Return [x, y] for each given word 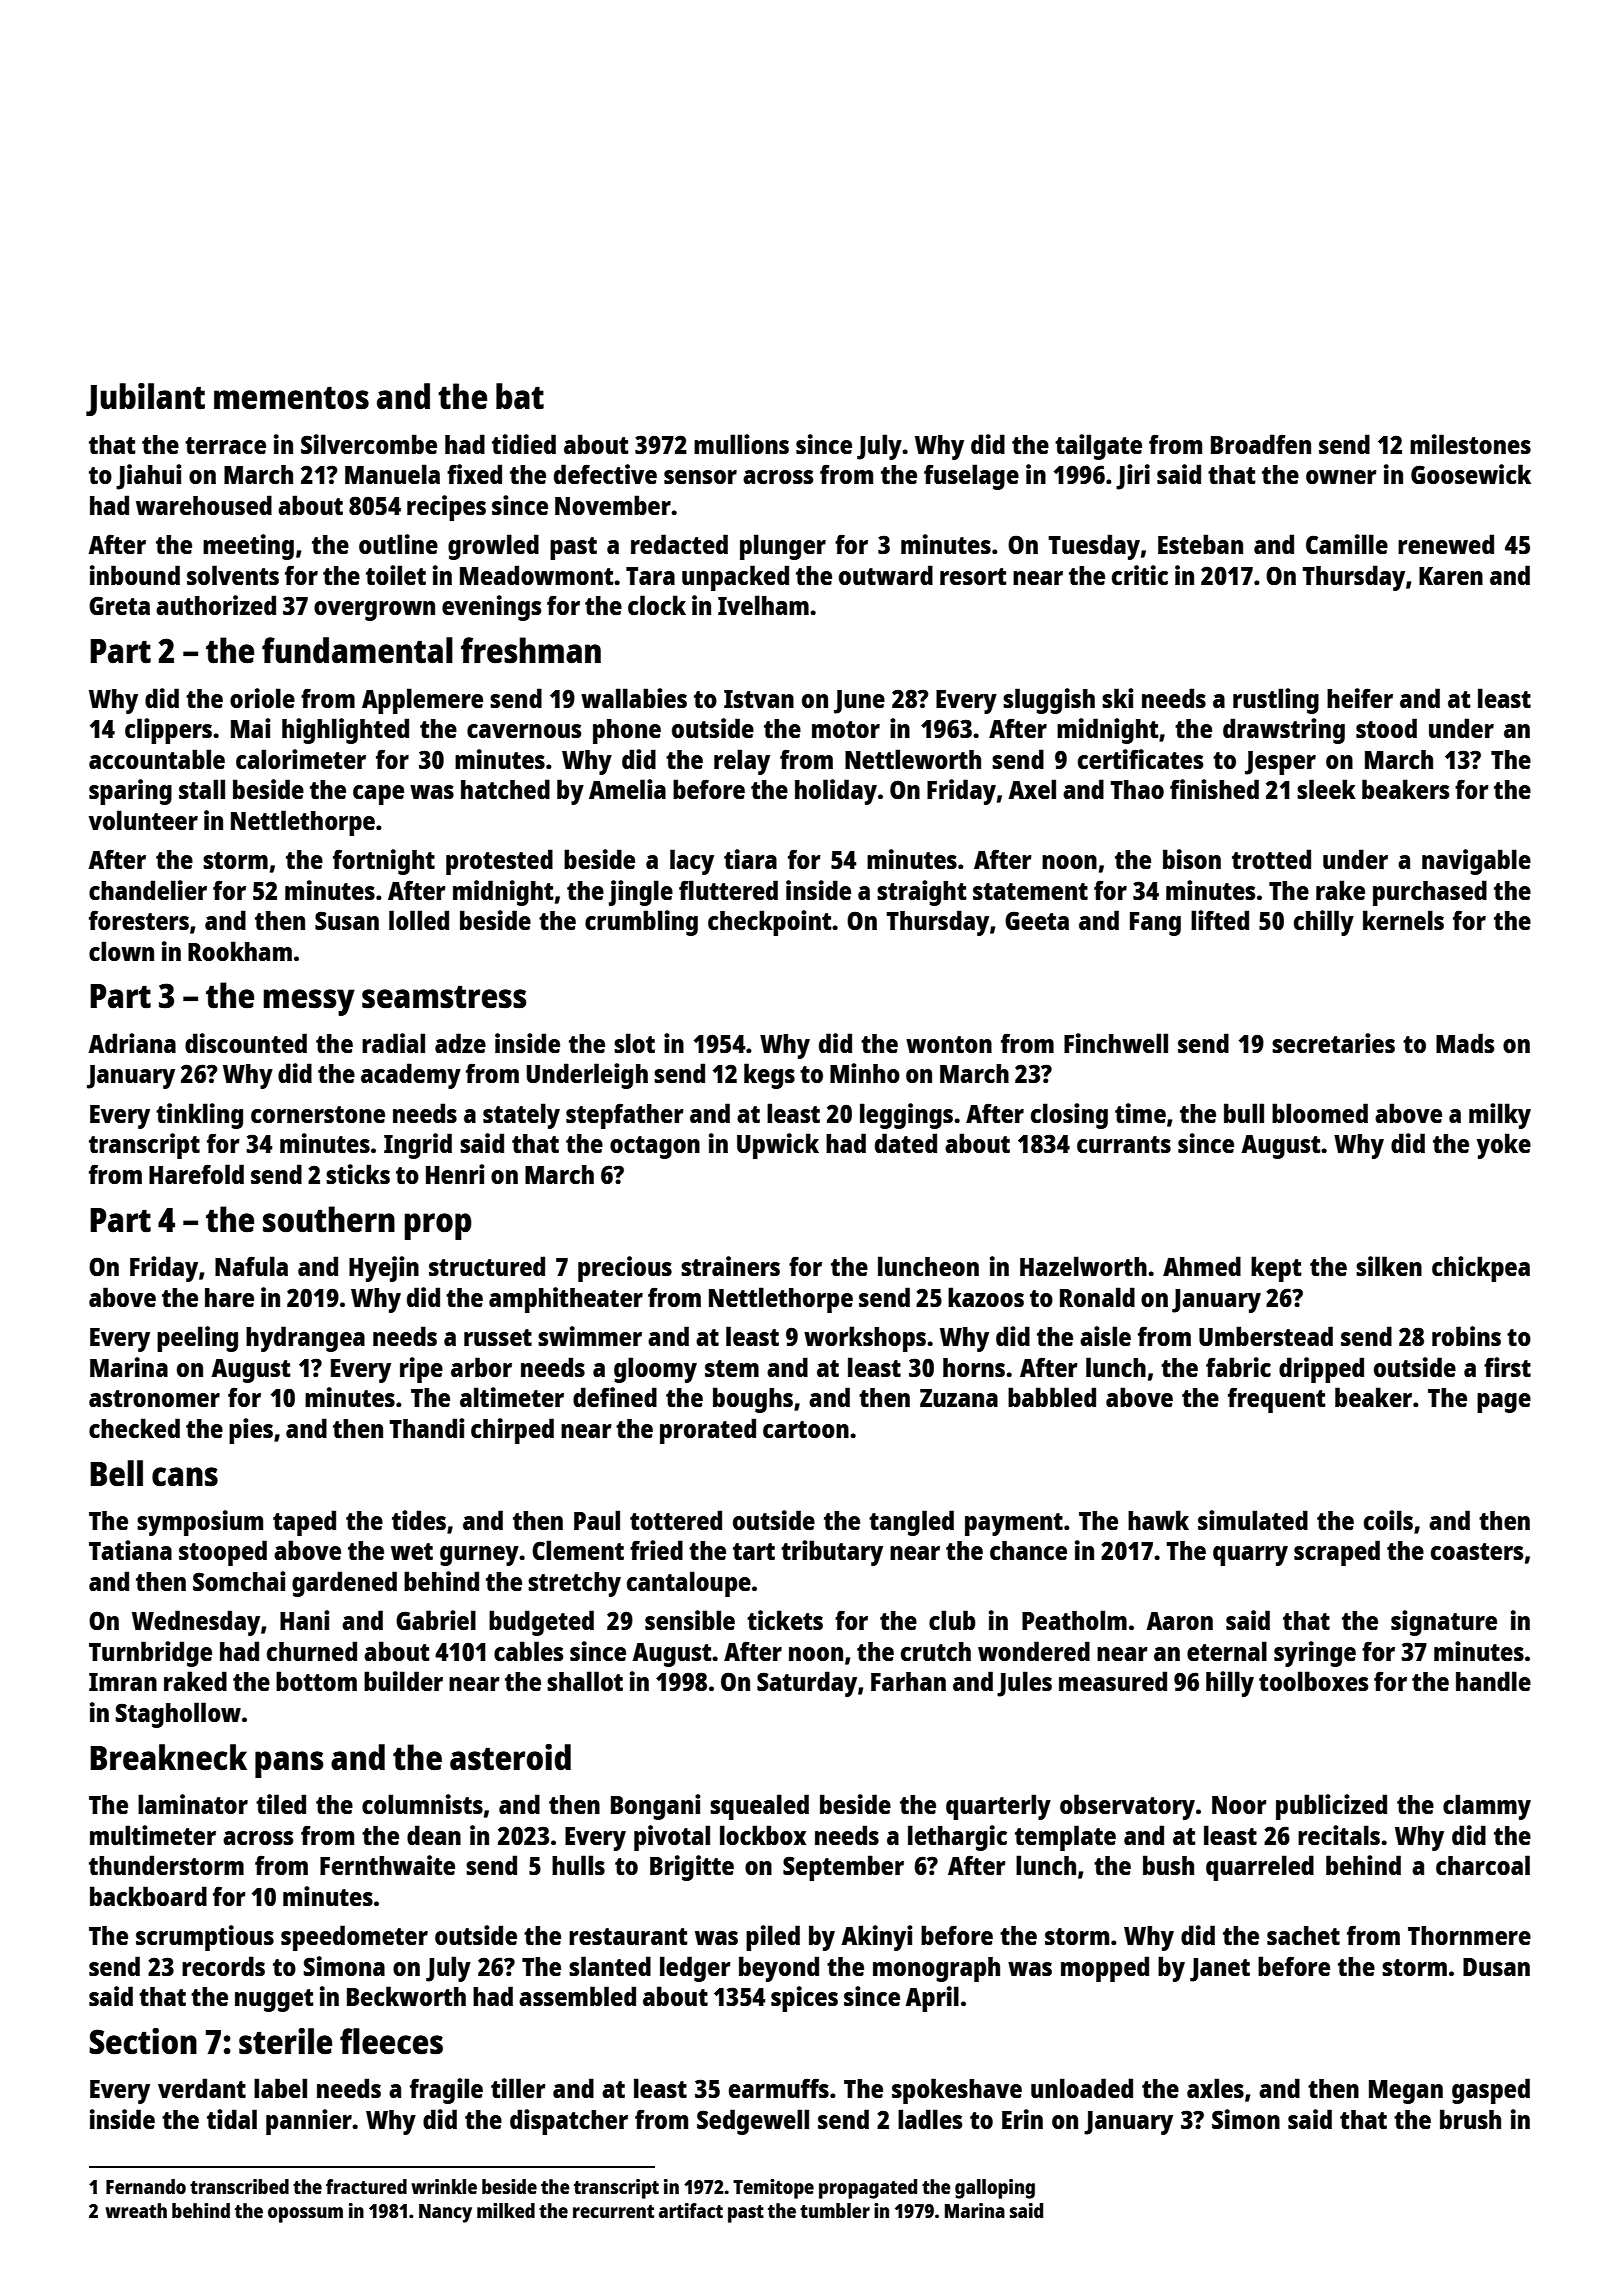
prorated [708, 1431]
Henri [455, 1174]
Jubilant [145, 399]
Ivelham [763, 605]
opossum [305, 2215]
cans [185, 1477]
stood [1386, 728]
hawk [1158, 1520]
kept [1276, 1269]
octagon [655, 1147]
